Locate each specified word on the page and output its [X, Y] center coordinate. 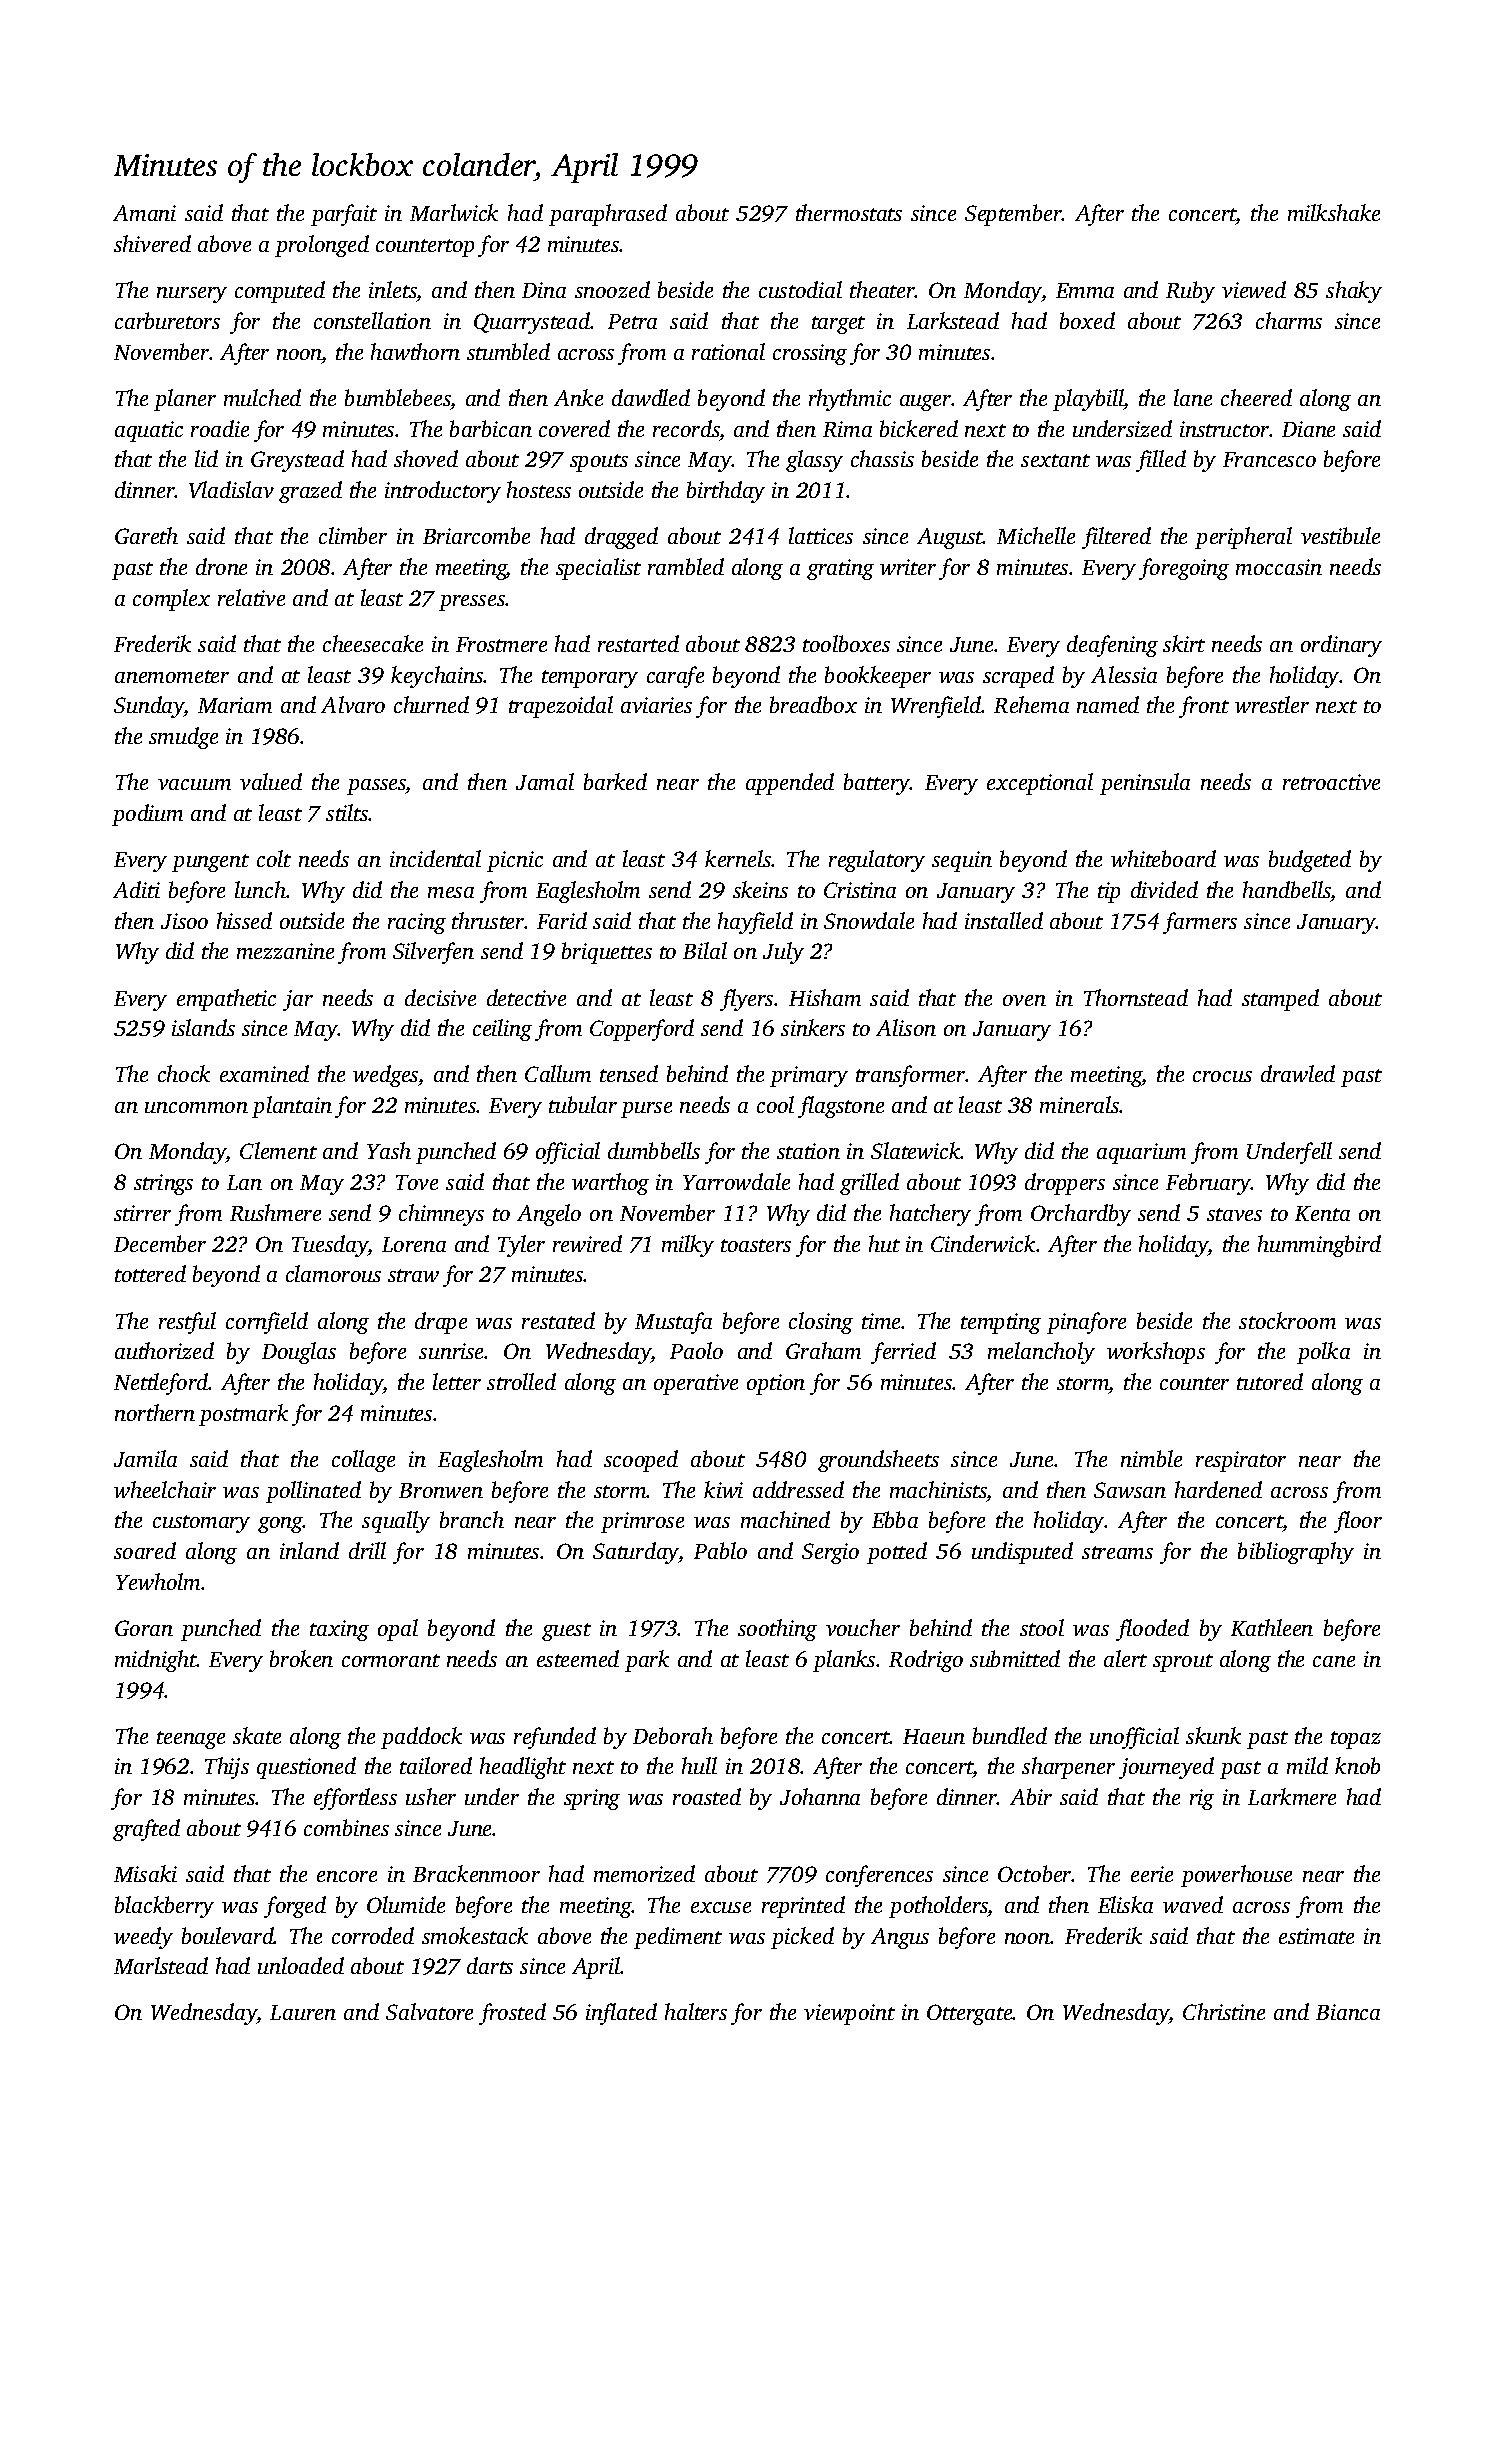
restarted [638, 643]
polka [1323, 1353]
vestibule [1340, 535]
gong [280, 1525]
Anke [578, 397]
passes [376, 787]
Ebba [895, 1519]
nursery [192, 295]
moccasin [1279, 567]
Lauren [303, 2012]
